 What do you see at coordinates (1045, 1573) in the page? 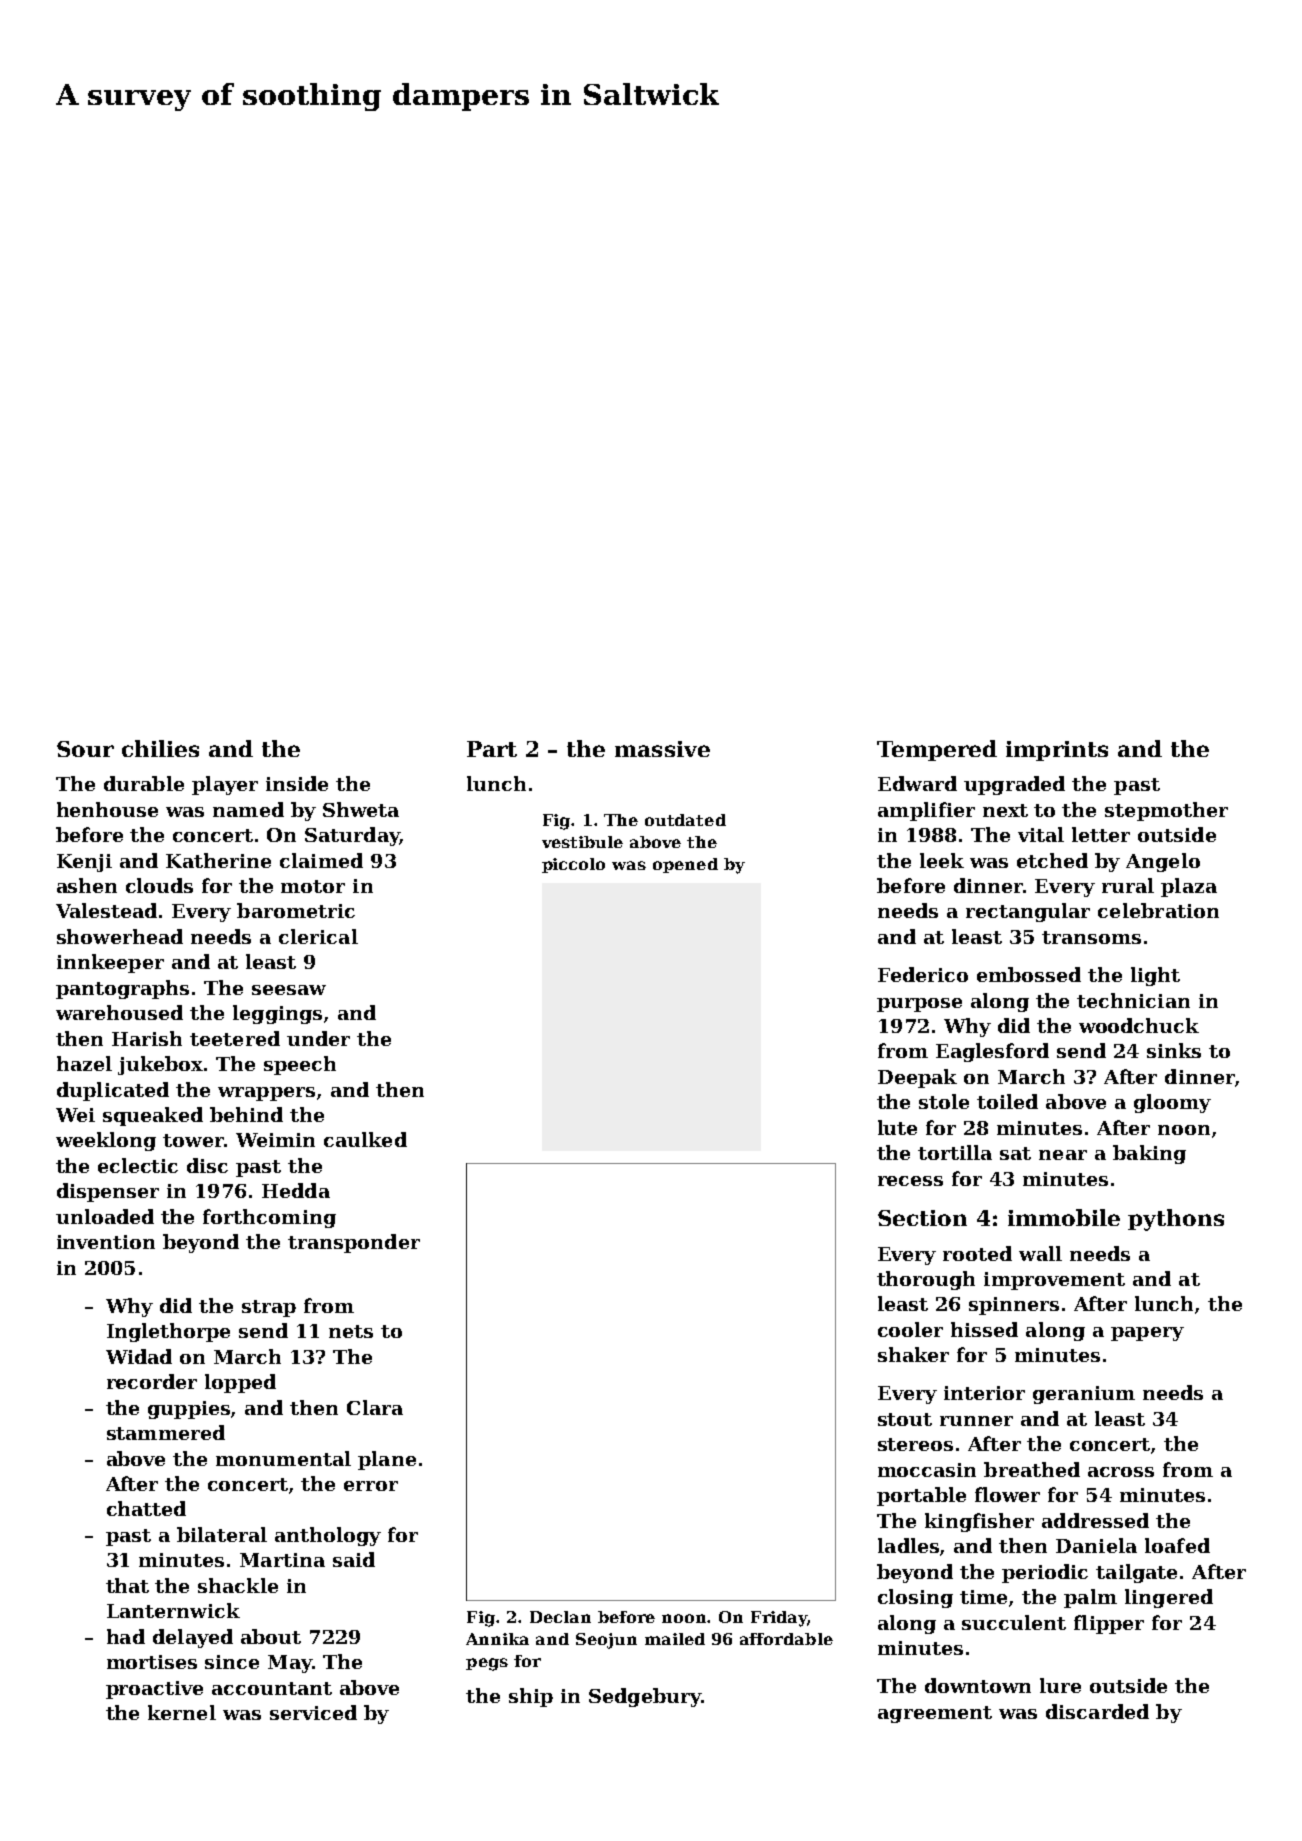
I see `periodic` at bounding box center [1045, 1573].
